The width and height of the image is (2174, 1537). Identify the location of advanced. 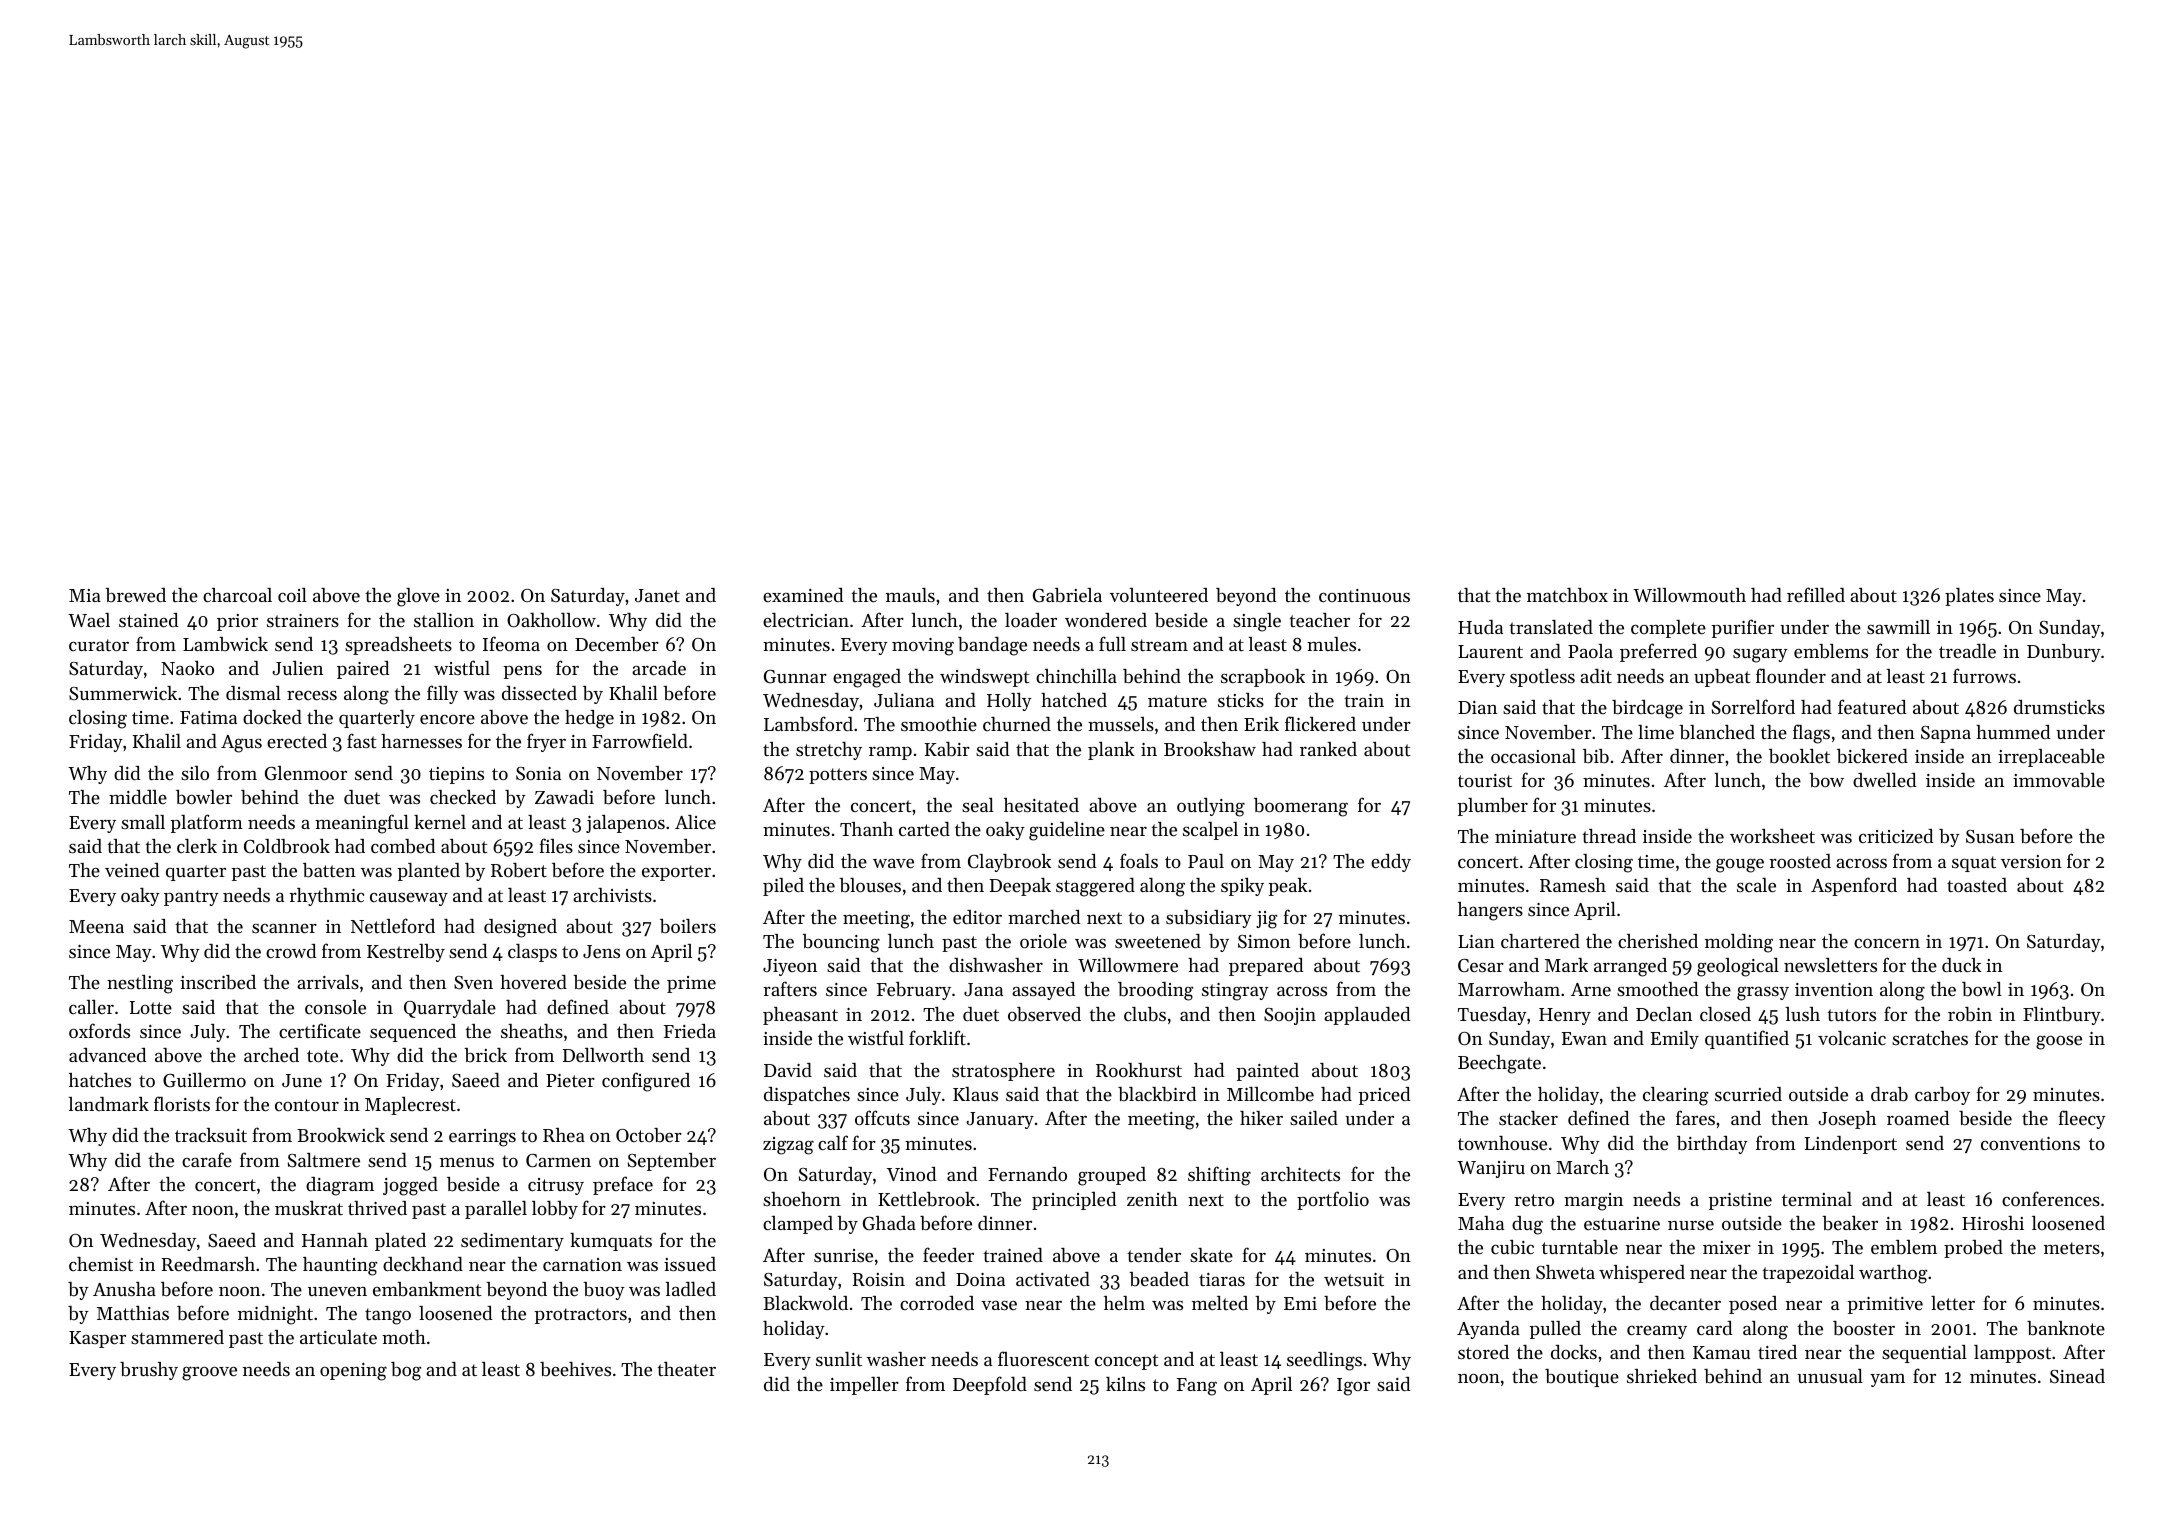
(108, 1055).
